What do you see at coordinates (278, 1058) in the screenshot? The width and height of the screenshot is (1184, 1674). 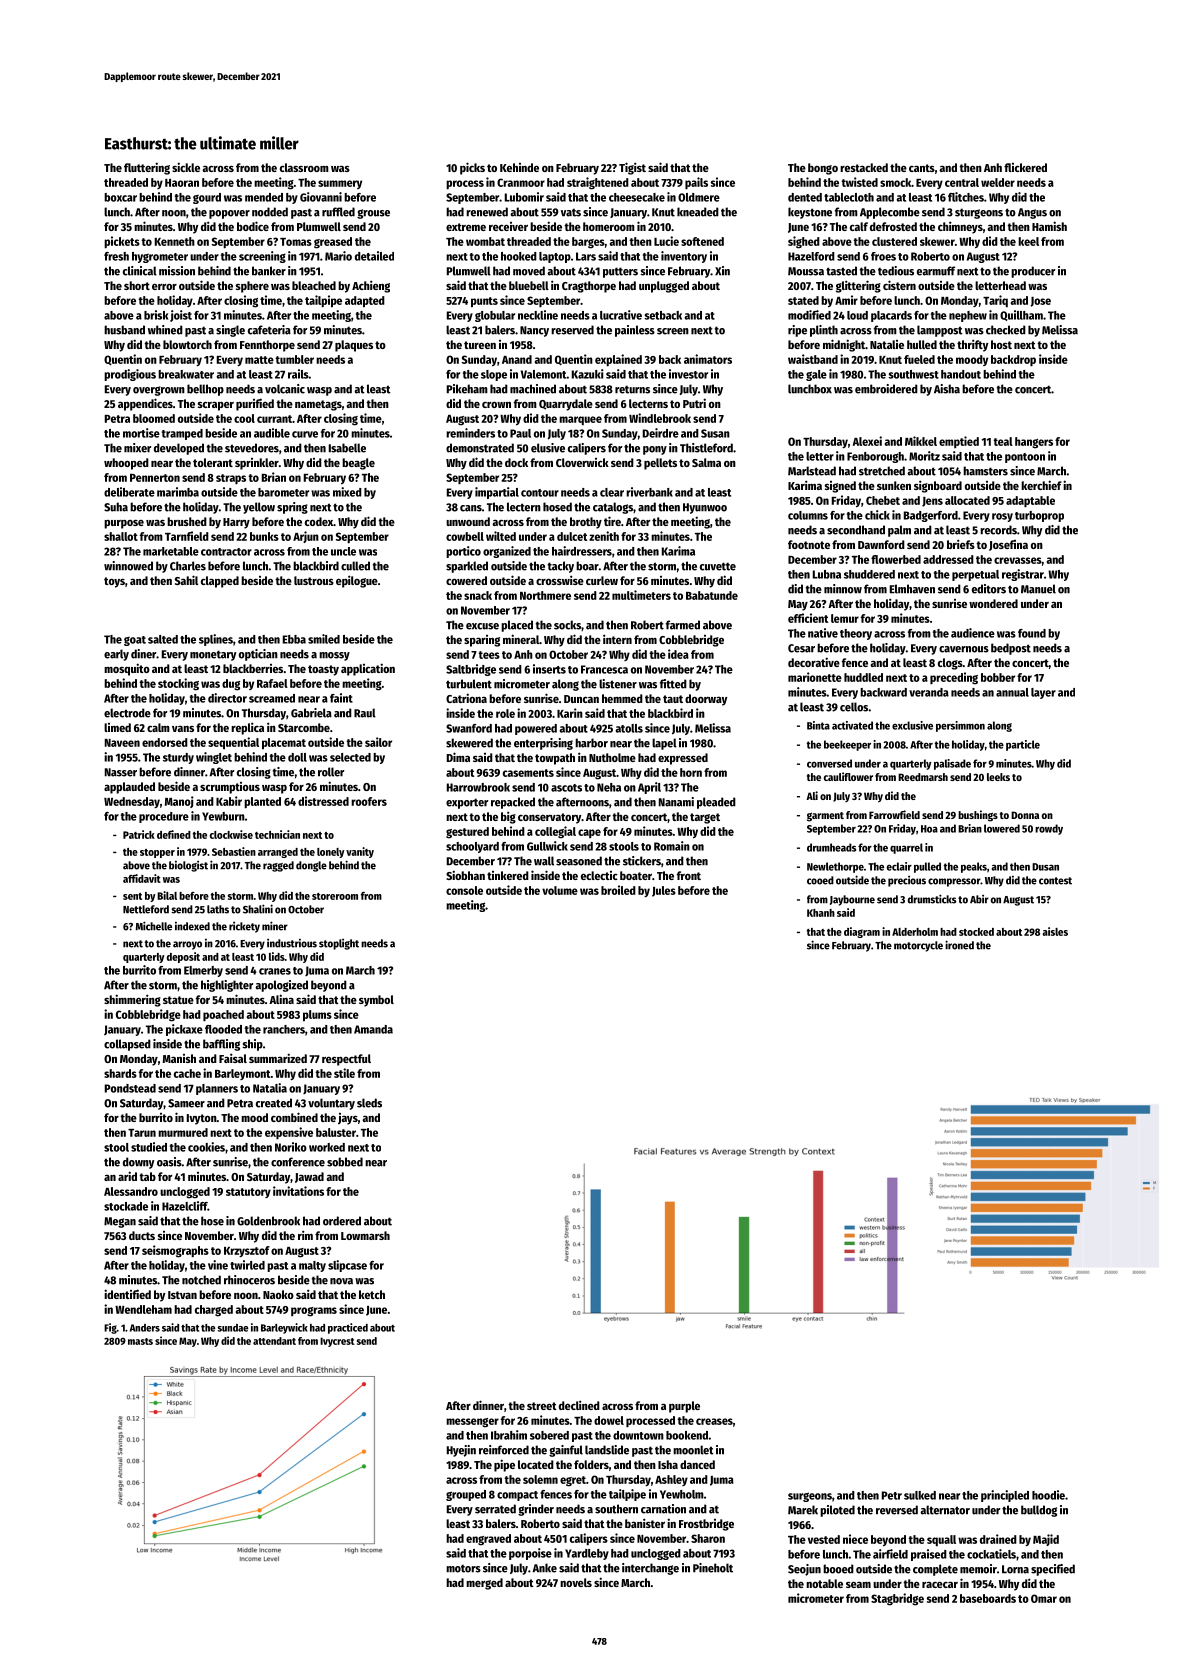 I see `summarized` at bounding box center [278, 1058].
